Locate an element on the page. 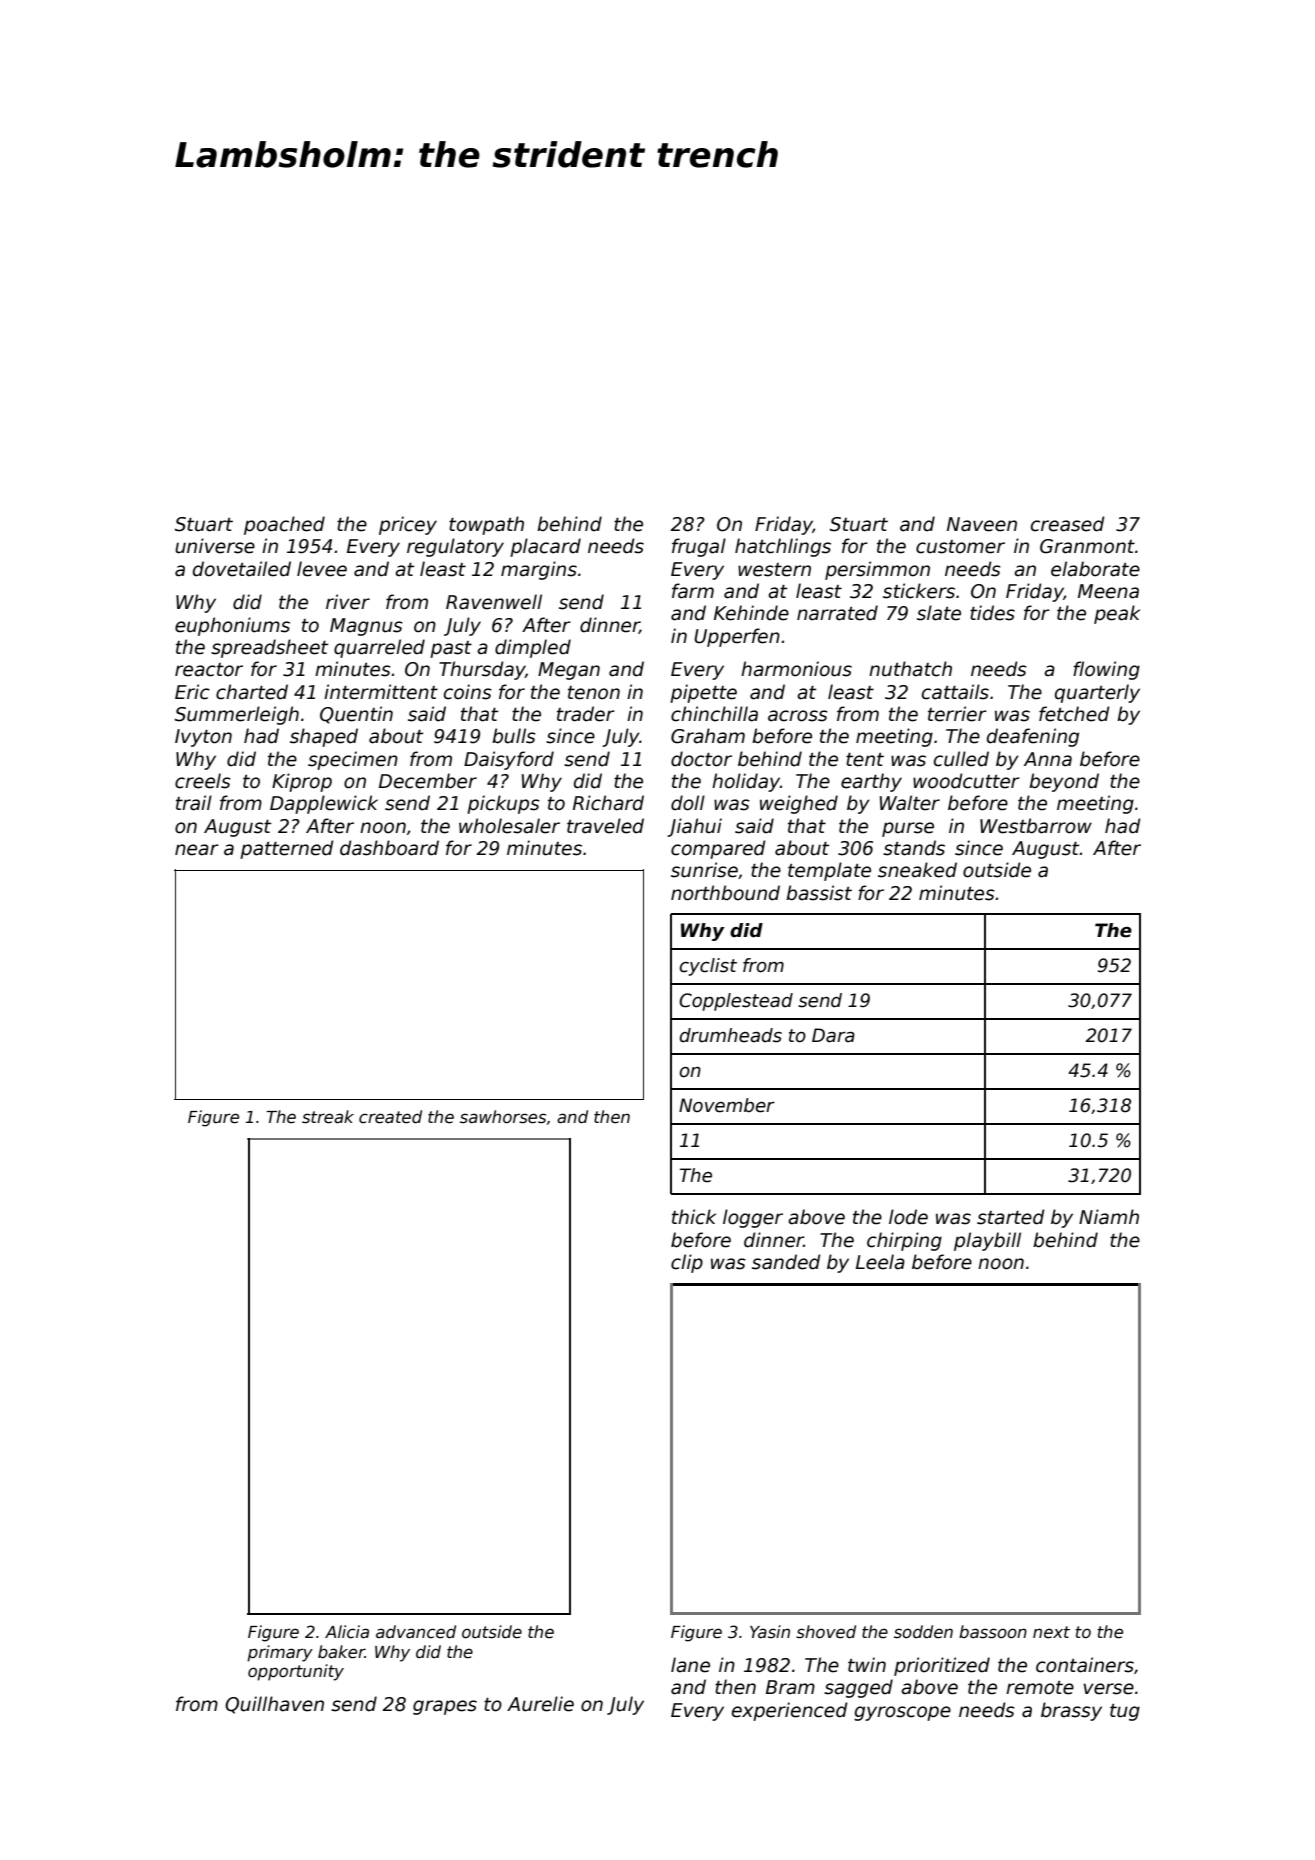 The width and height of the image is (1315, 1860). placard is located at coordinates (545, 547).
